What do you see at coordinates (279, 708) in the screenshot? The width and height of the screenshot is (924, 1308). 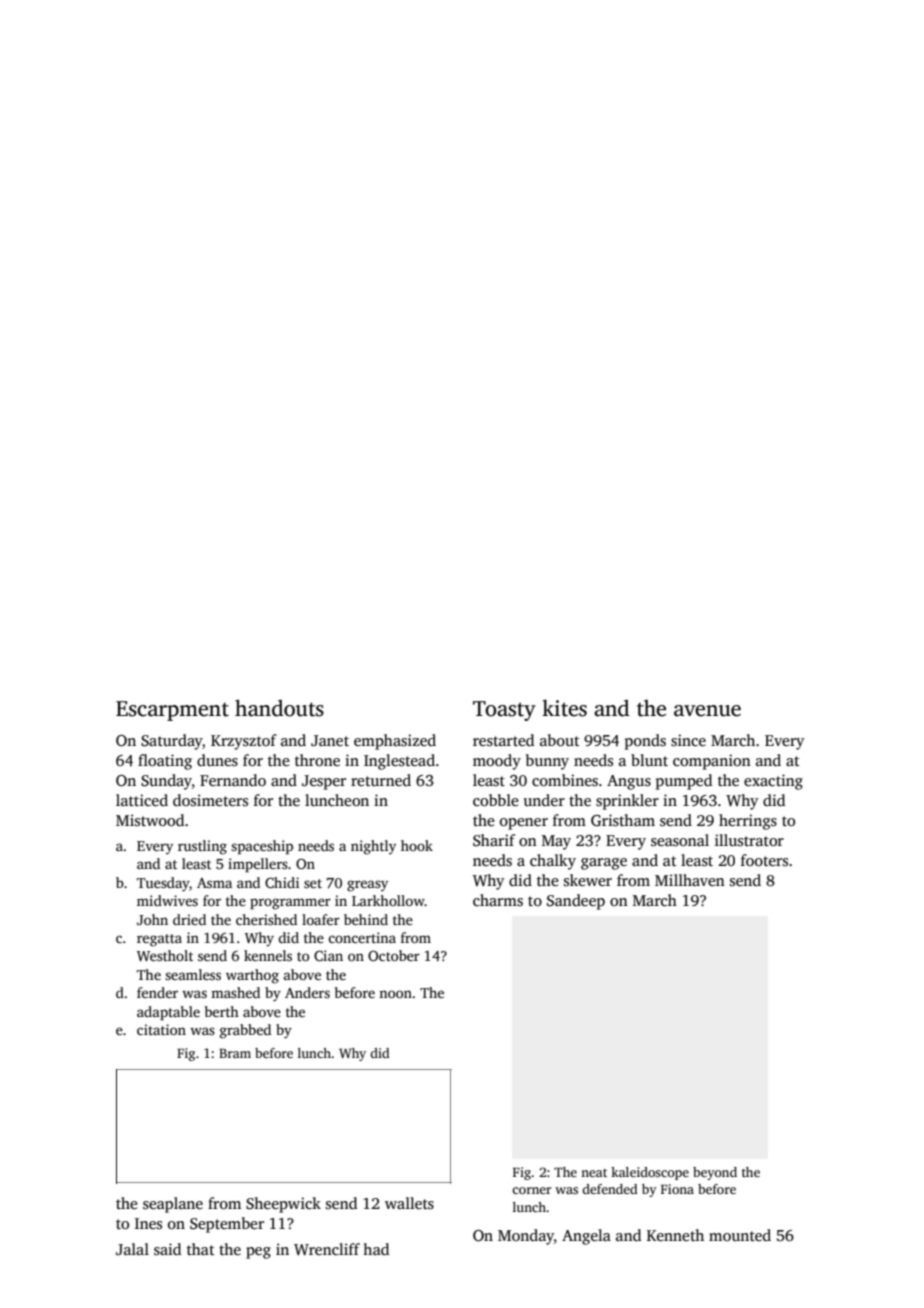 I see `handouts` at bounding box center [279, 708].
